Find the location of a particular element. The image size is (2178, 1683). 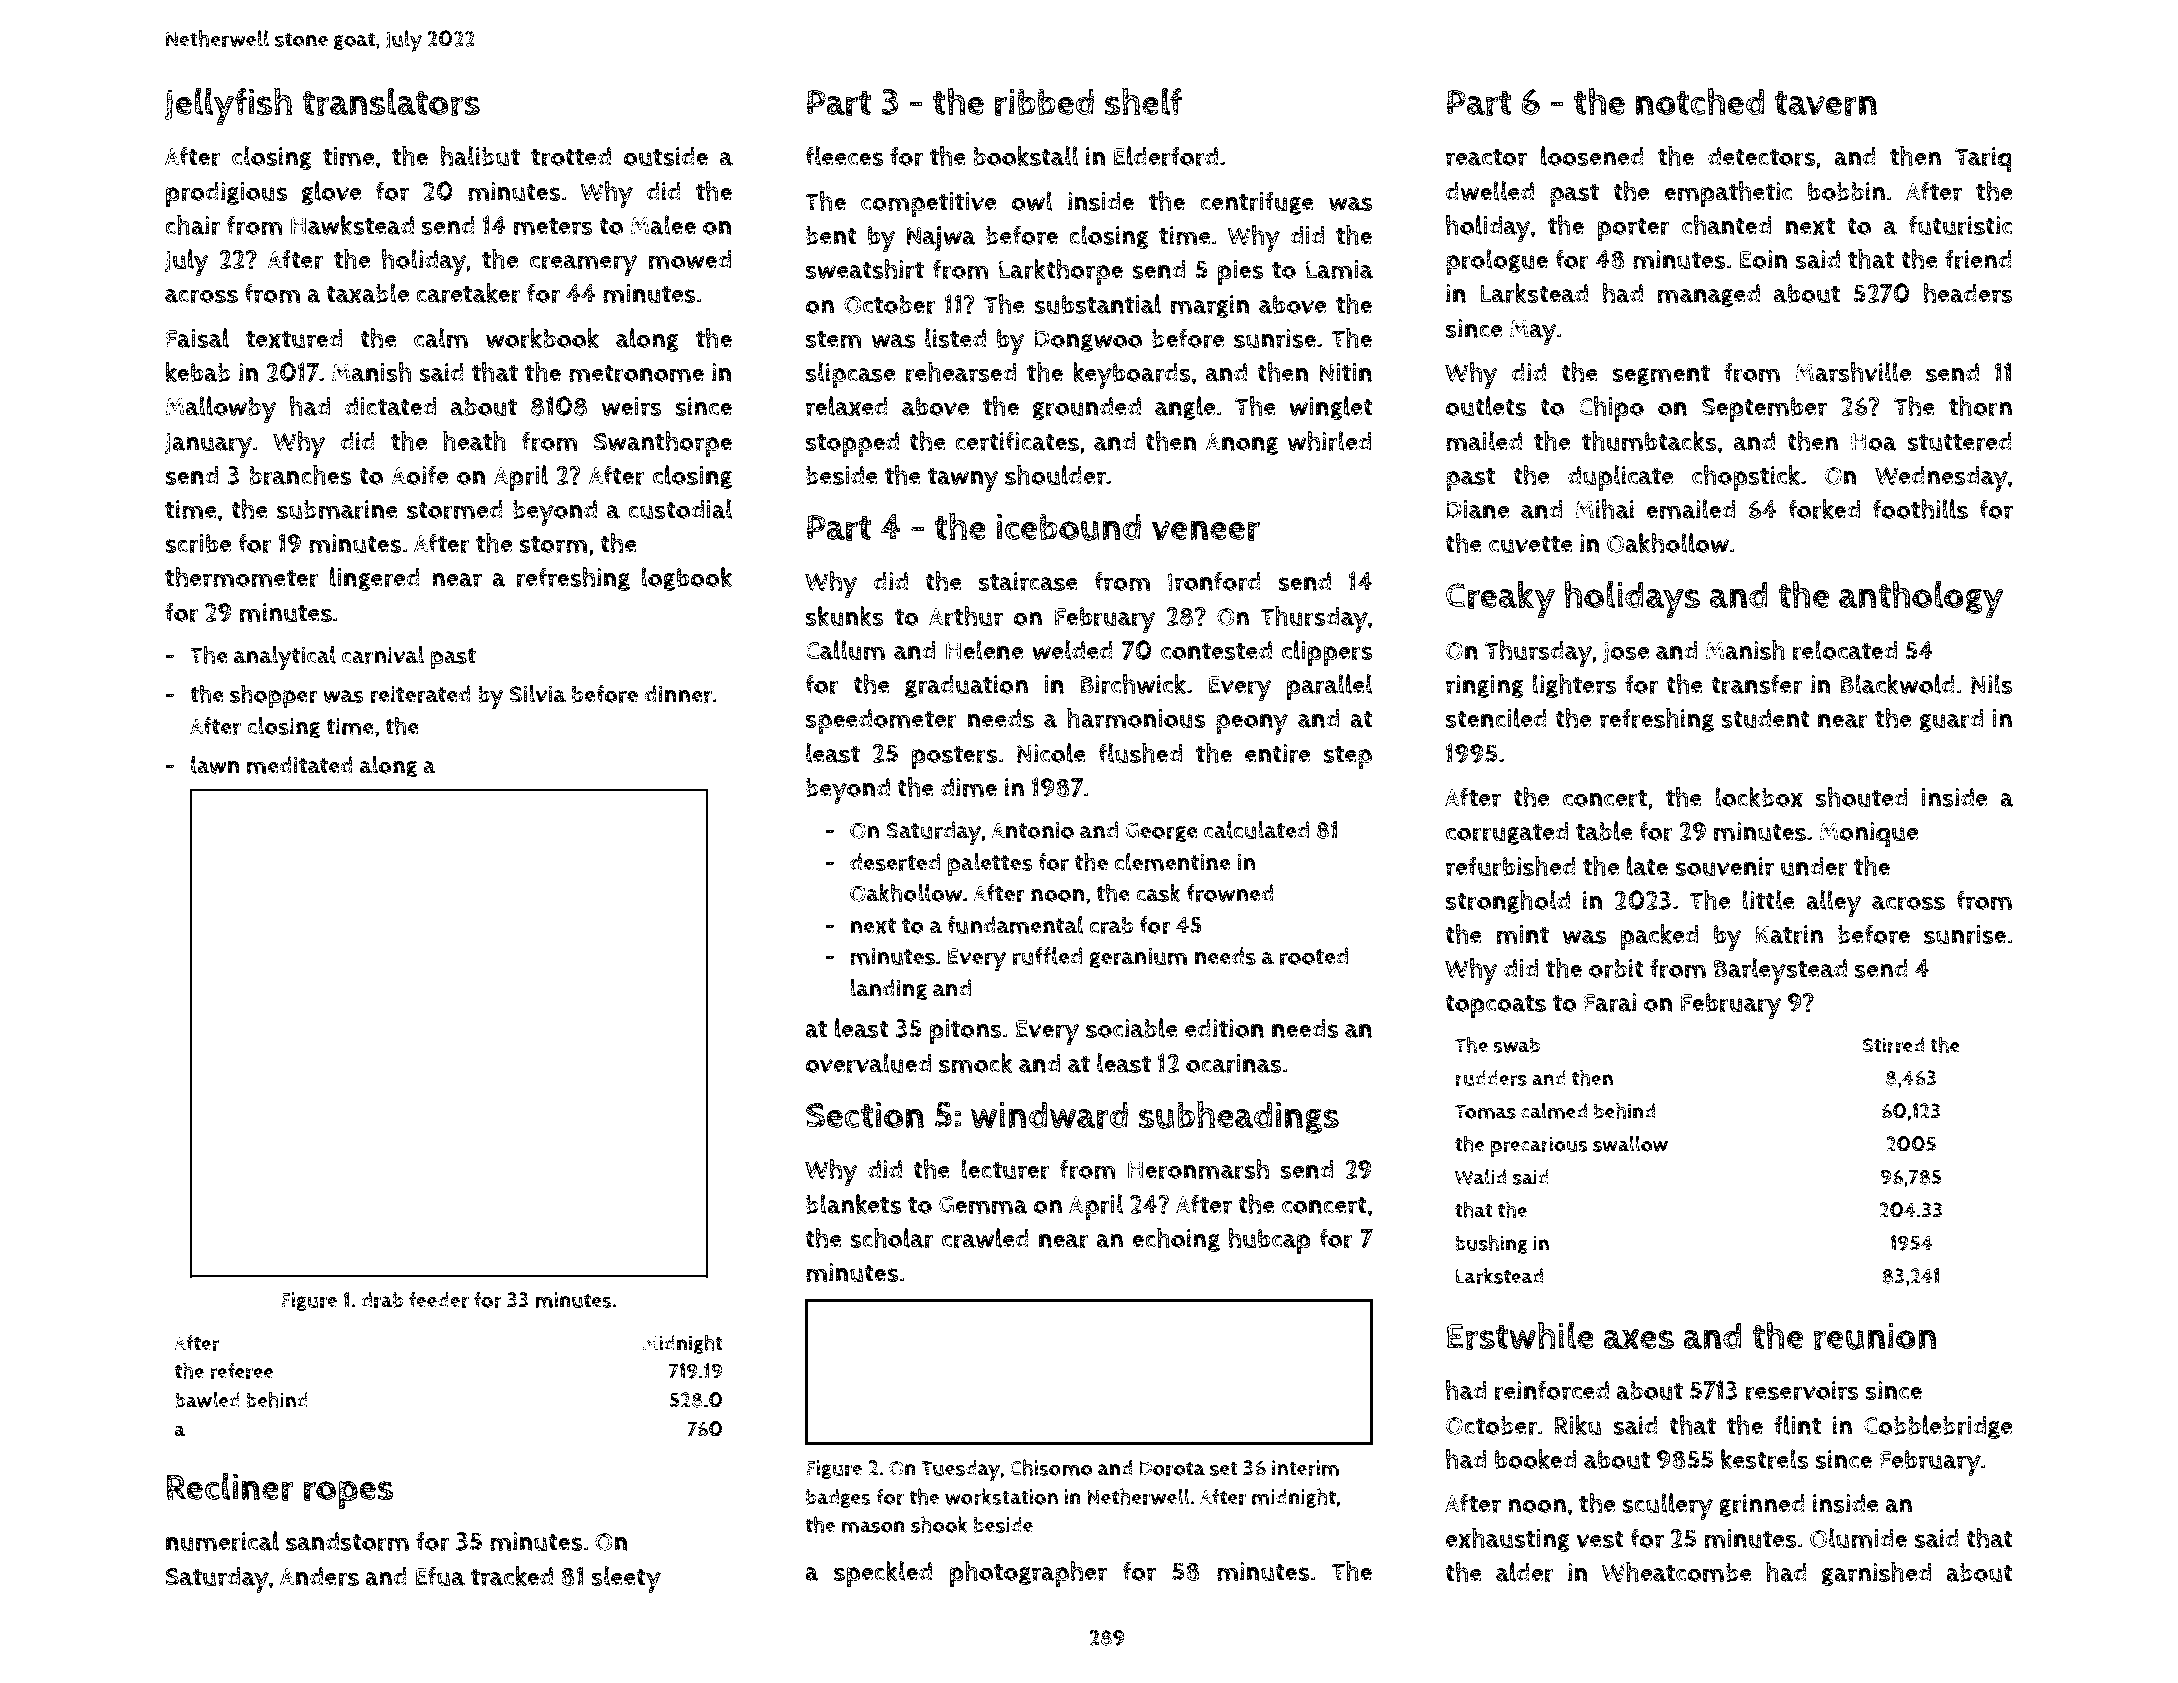

reiterated is located at coordinates (420, 694).
